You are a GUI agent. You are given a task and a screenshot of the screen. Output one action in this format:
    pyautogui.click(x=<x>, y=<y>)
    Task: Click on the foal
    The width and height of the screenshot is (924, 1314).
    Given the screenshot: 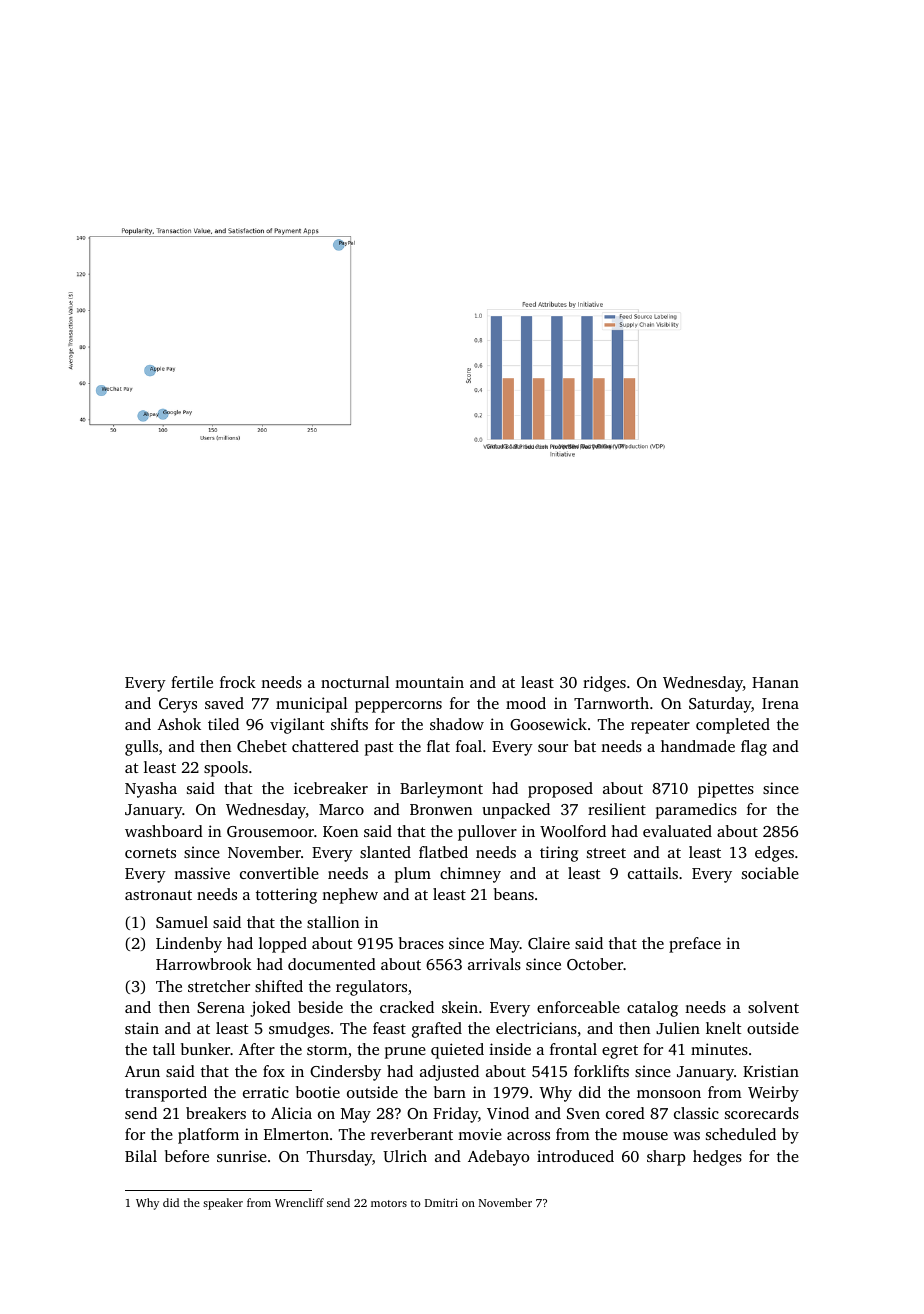 What is the action you would take?
    pyautogui.click(x=469, y=746)
